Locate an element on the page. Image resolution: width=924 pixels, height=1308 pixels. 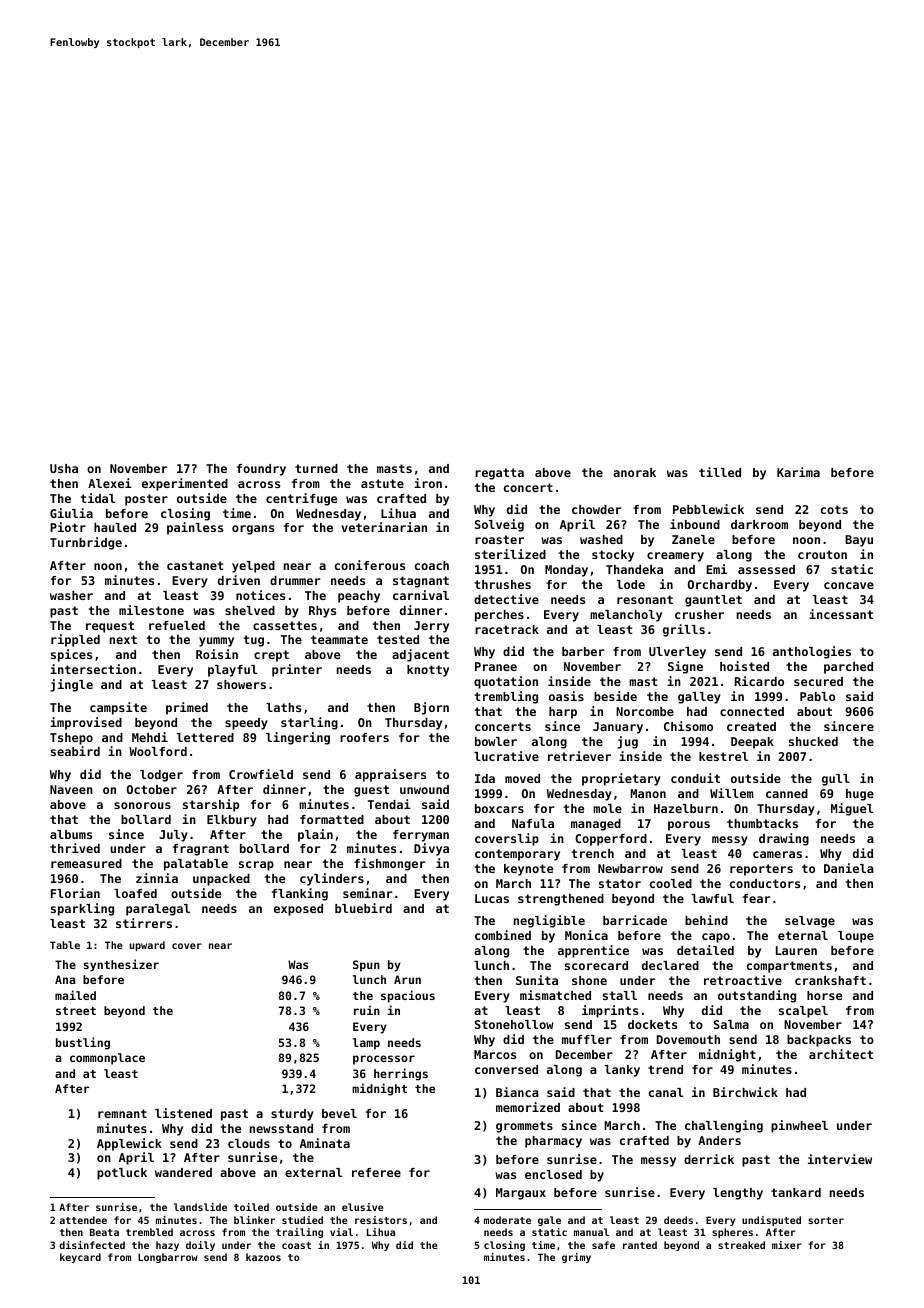
Tendai is located at coordinates (389, 804).
